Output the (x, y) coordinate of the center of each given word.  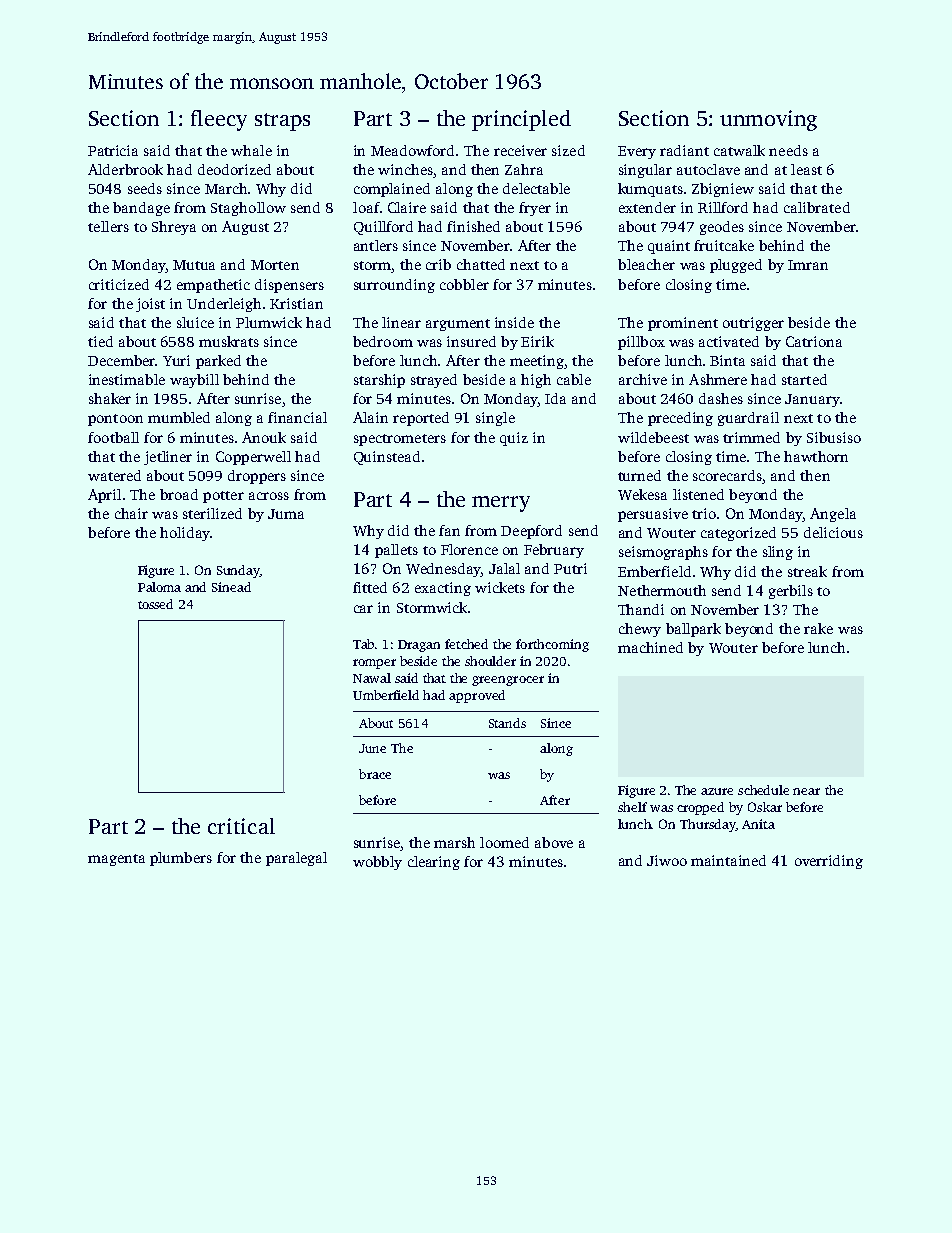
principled (521, 120)
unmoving (768, 120)
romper (374, 664)
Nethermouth (662, 590)
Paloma (159, 587)
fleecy (219, 120)
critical (241, 826)
